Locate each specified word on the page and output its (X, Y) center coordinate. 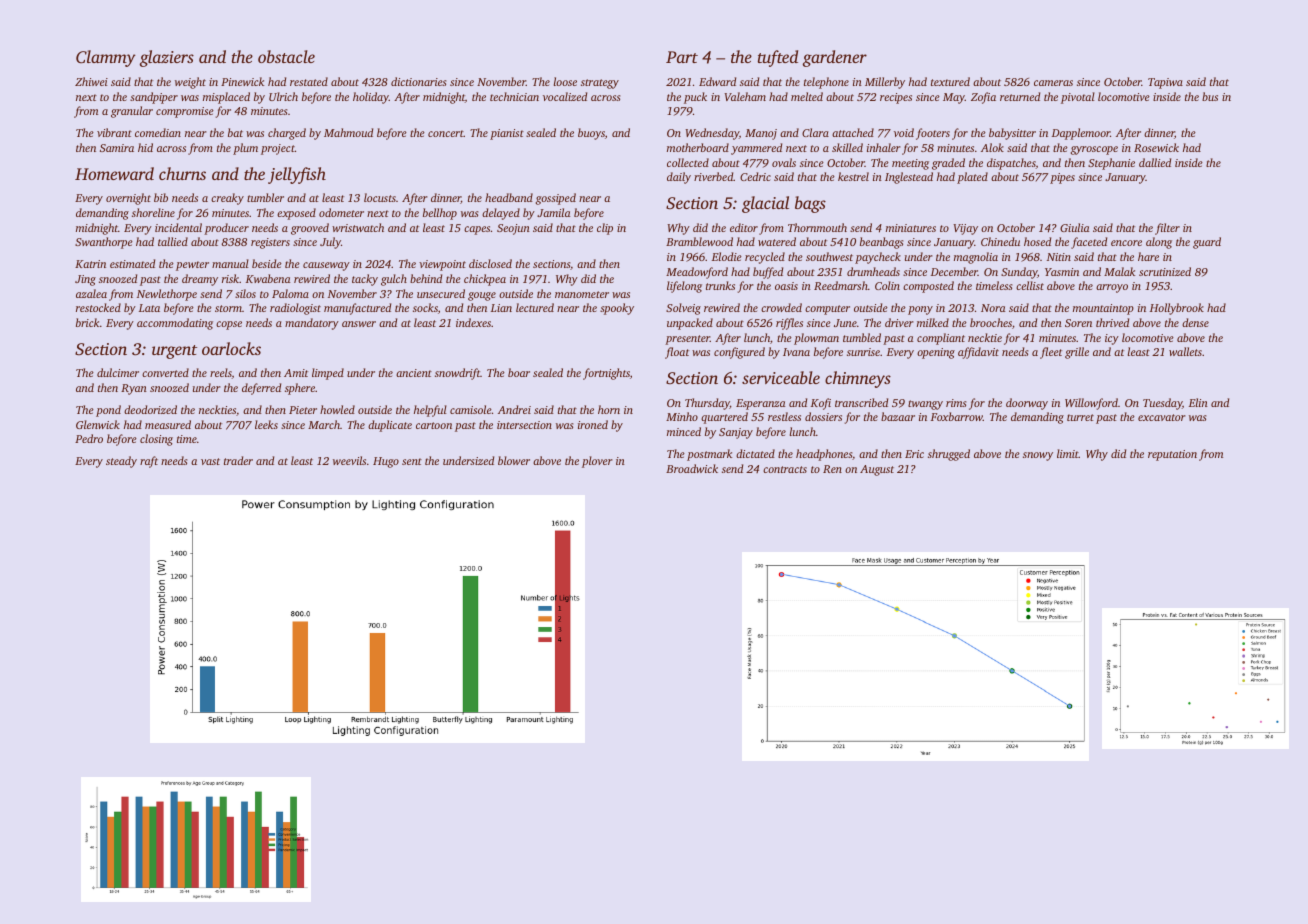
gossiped (556, 199)
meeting (910, 164)
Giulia (1074, 227)
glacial (765, 204)
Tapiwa (1165, 83)
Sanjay (736, 433)
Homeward (114, 173)
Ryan (134, 389)
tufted (778, 58)
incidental (178, 227)
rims (956, 403)
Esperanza (760, 404)
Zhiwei (91, 81)
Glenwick (98, 424)
